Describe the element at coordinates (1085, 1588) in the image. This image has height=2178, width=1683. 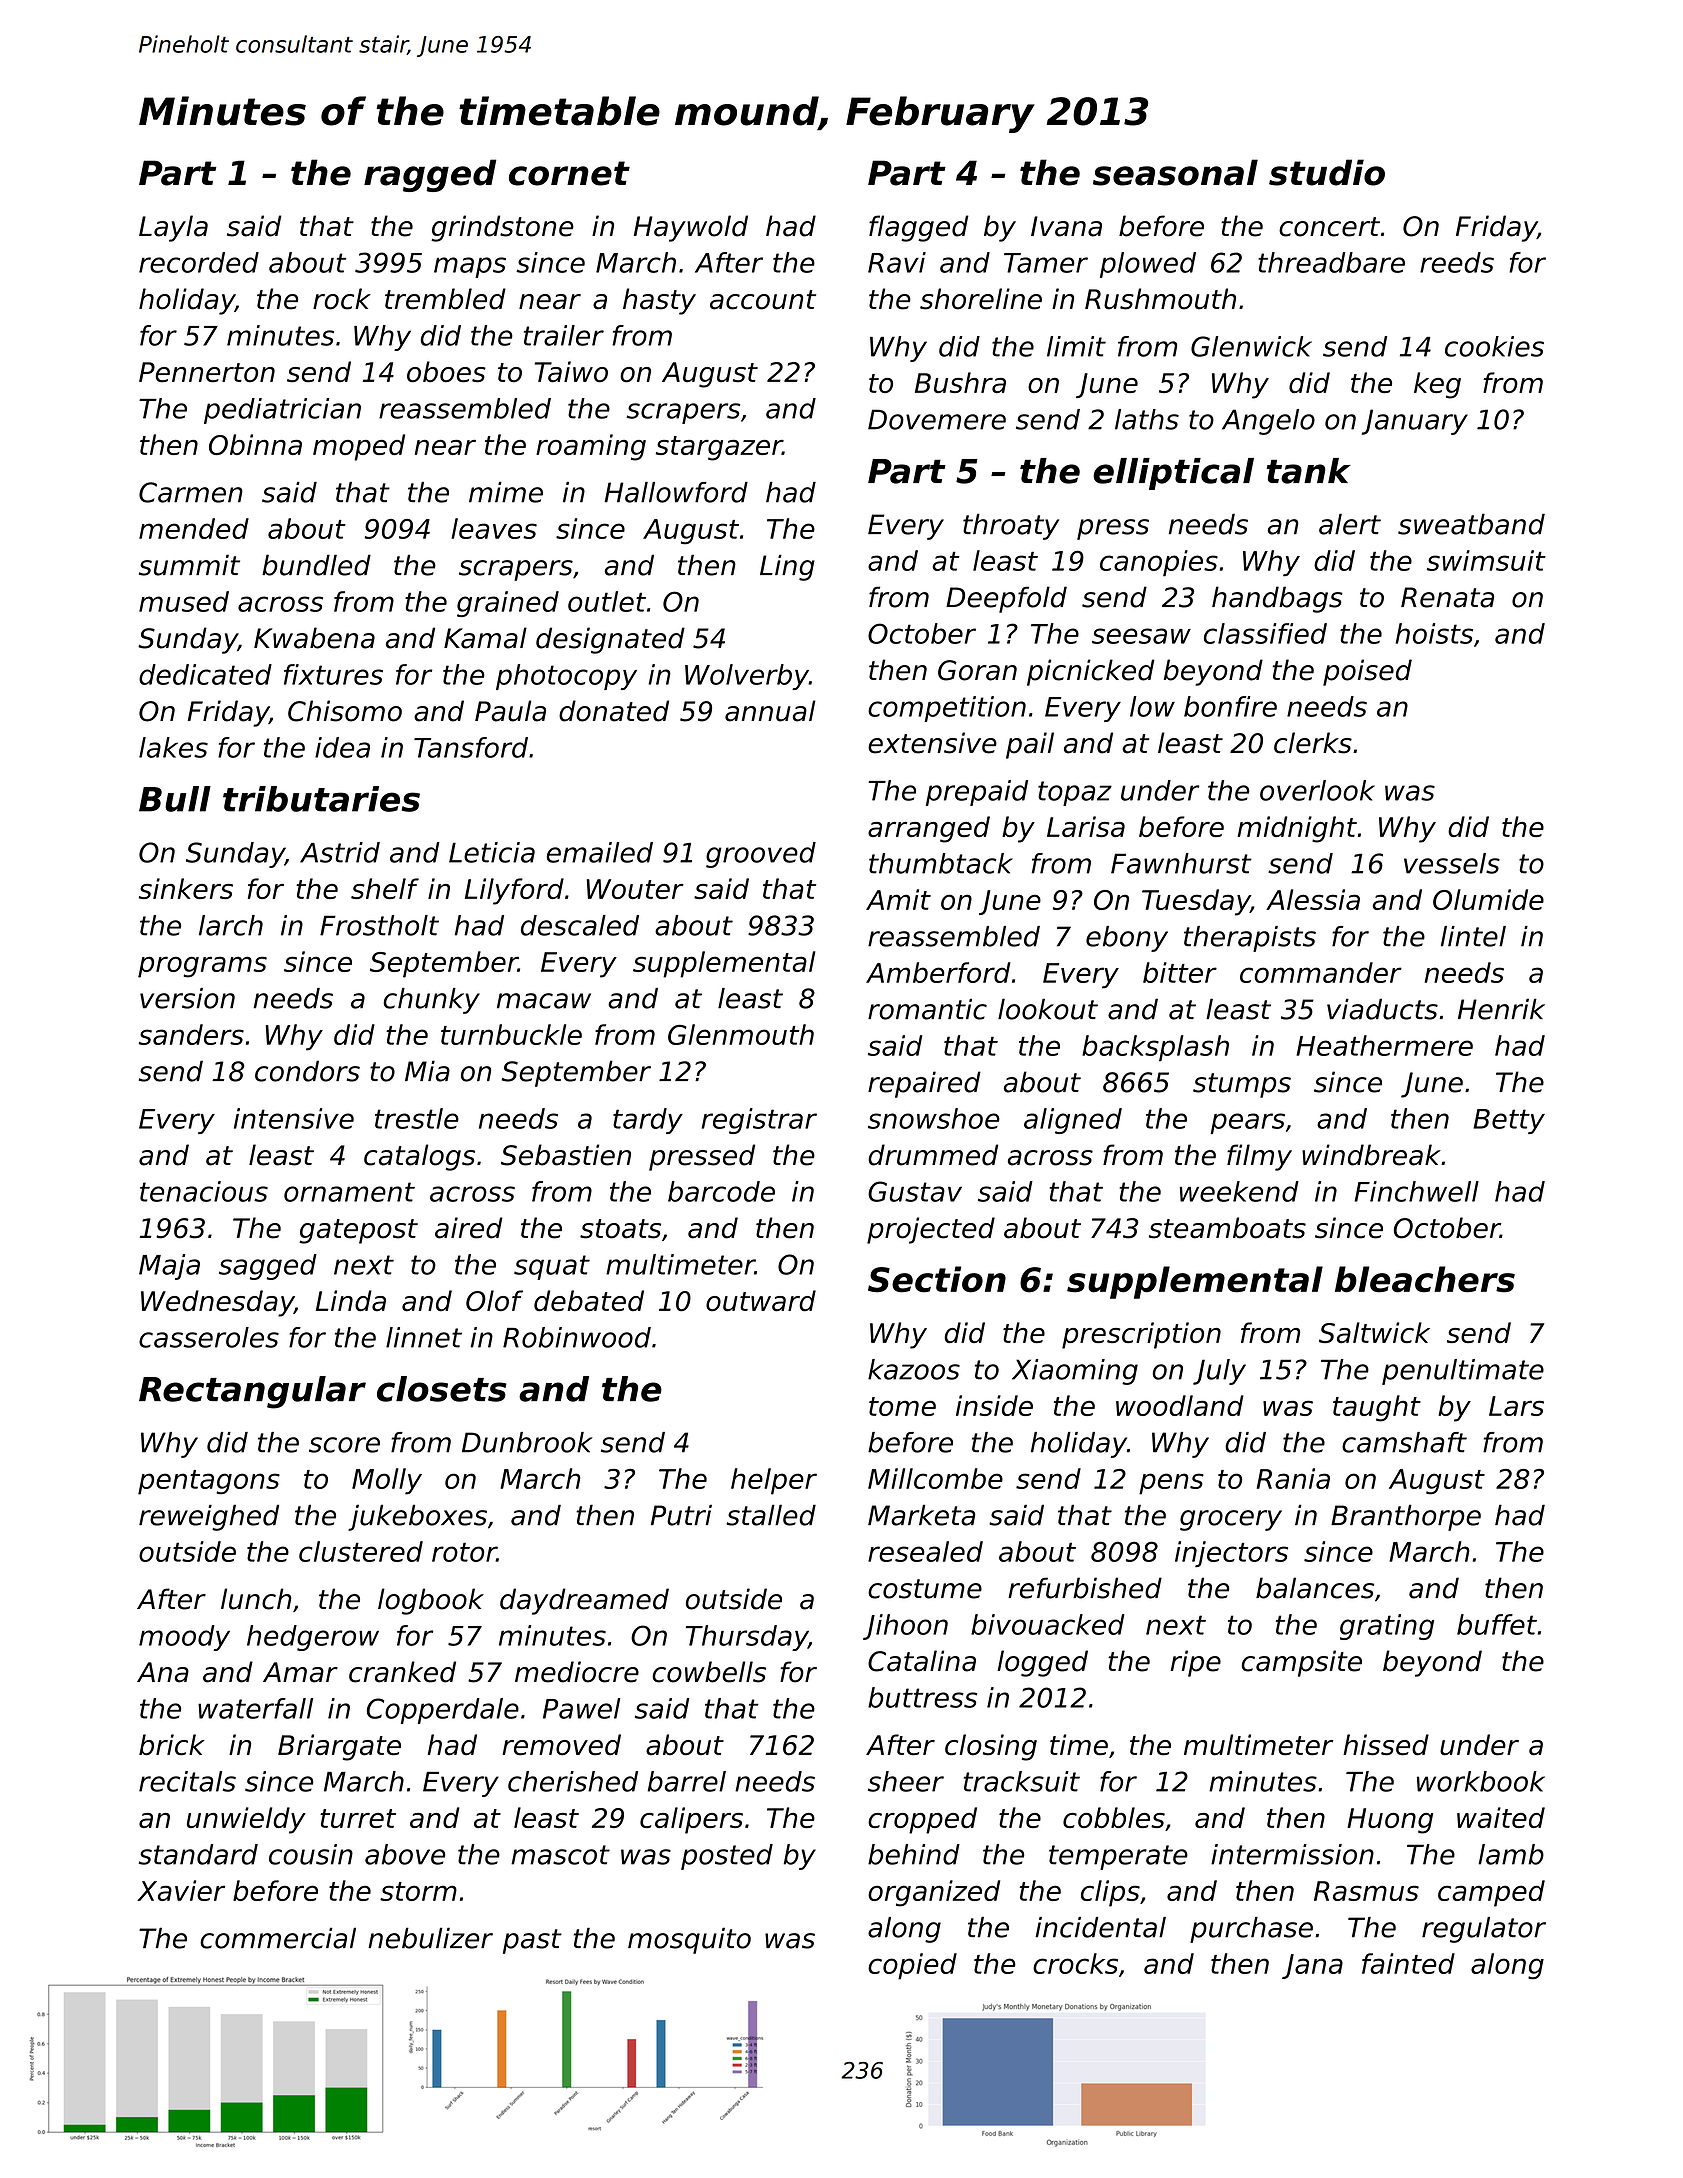
I see `refurbished` at that location.
